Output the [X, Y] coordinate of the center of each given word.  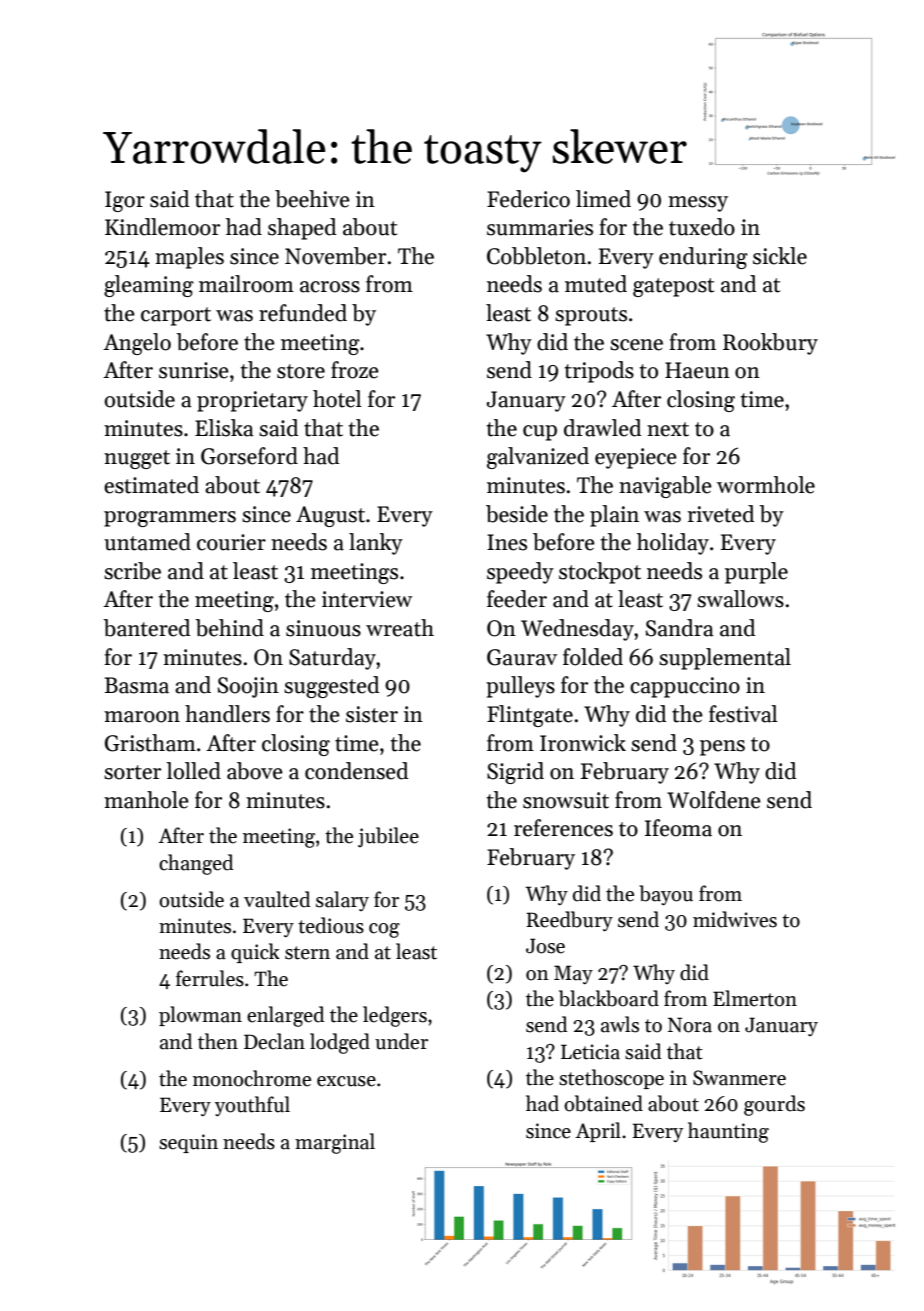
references [563, 828]
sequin [188, 1143]
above [255, 771]
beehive [312, 199]
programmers [170, 519]
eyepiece [636, 458]
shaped [302, 229]
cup [540, 433]
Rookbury [770, 344]
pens [722, 748]
